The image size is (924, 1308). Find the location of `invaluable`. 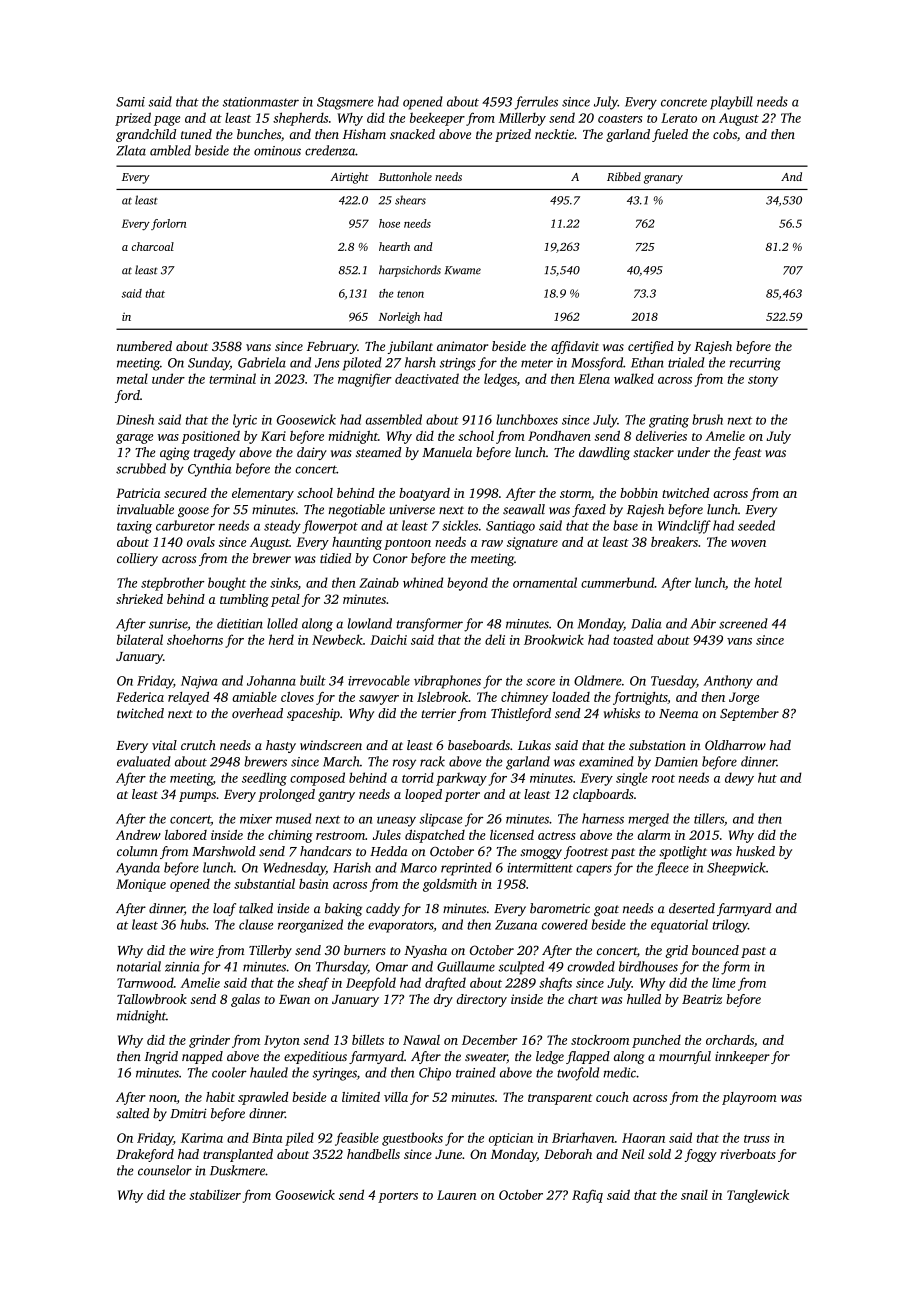

invaluable is located at coordinates (145, 509).
